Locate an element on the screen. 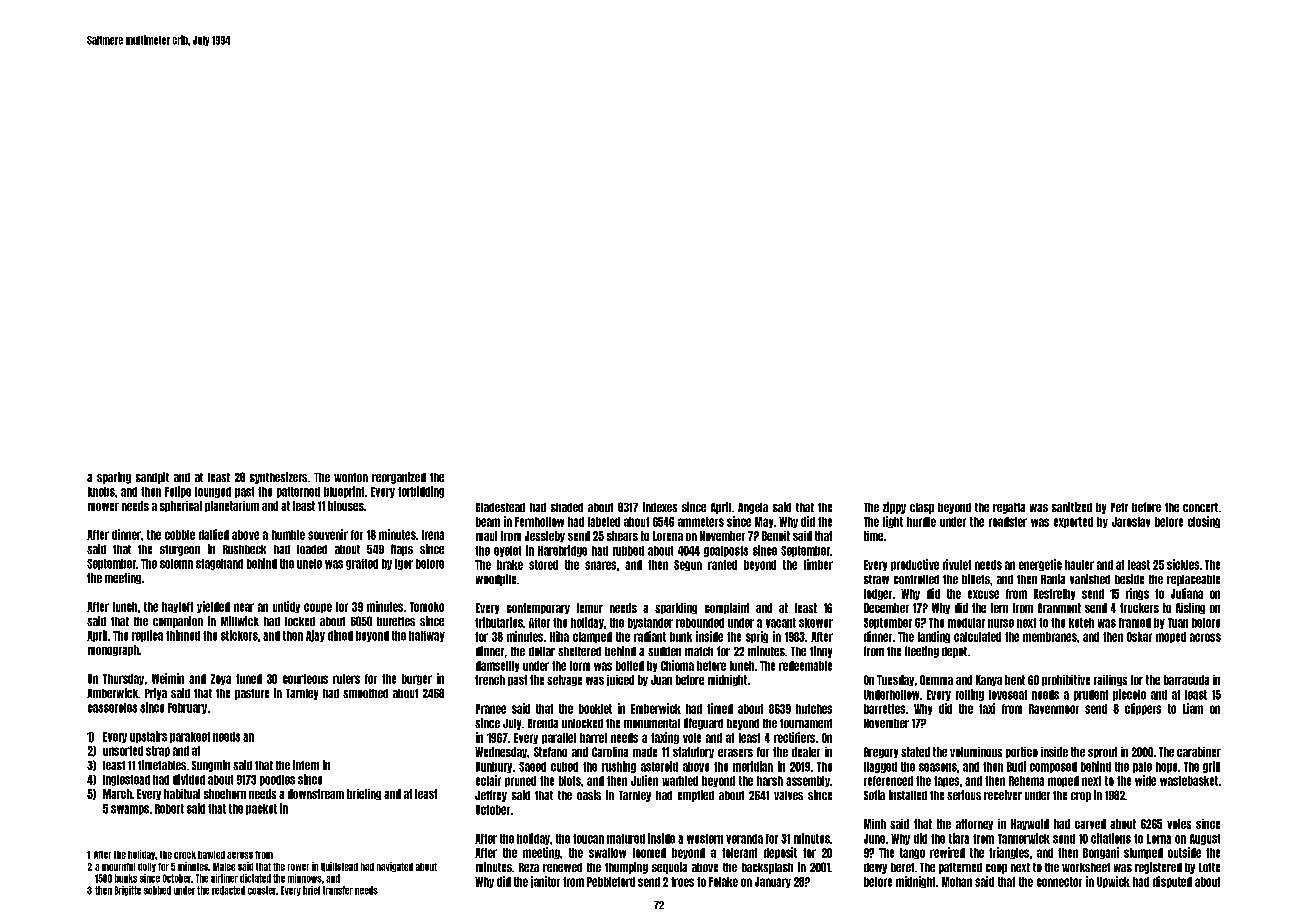  rulers is located at coordinates (346, 679).
